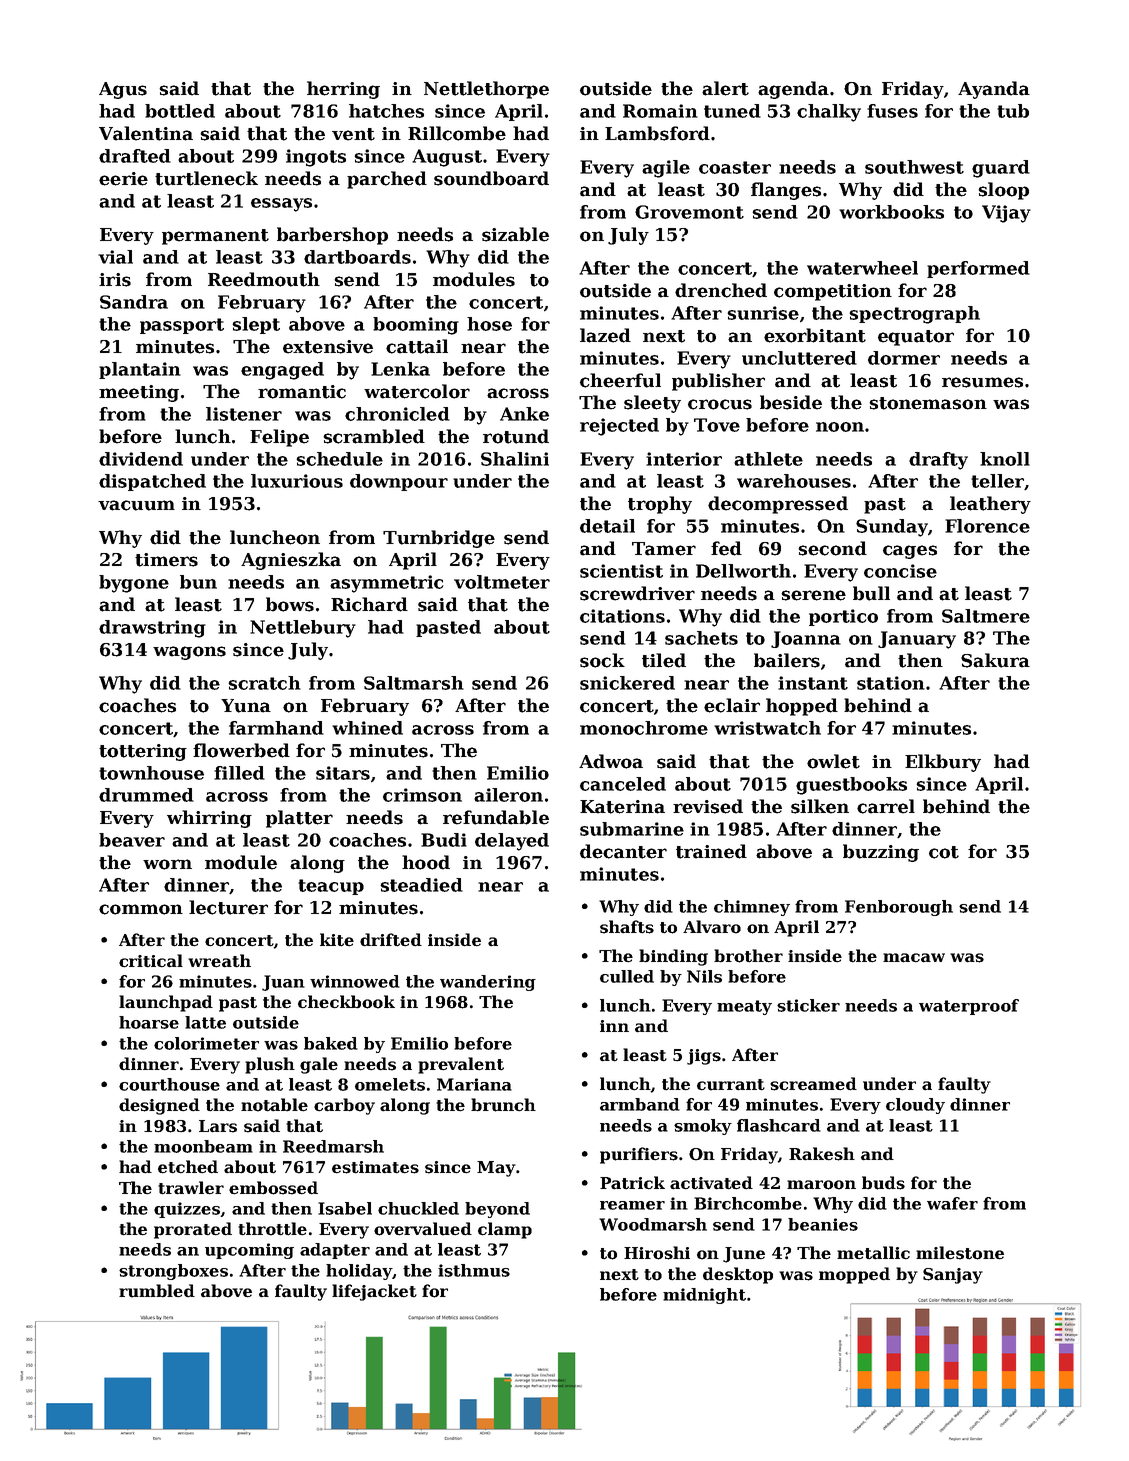 Image resolution: width=1129 pixels, height=1461 pixels. Describe the element at coordinates (512, 842) in the screenshot. I see `delayed` at that location.
